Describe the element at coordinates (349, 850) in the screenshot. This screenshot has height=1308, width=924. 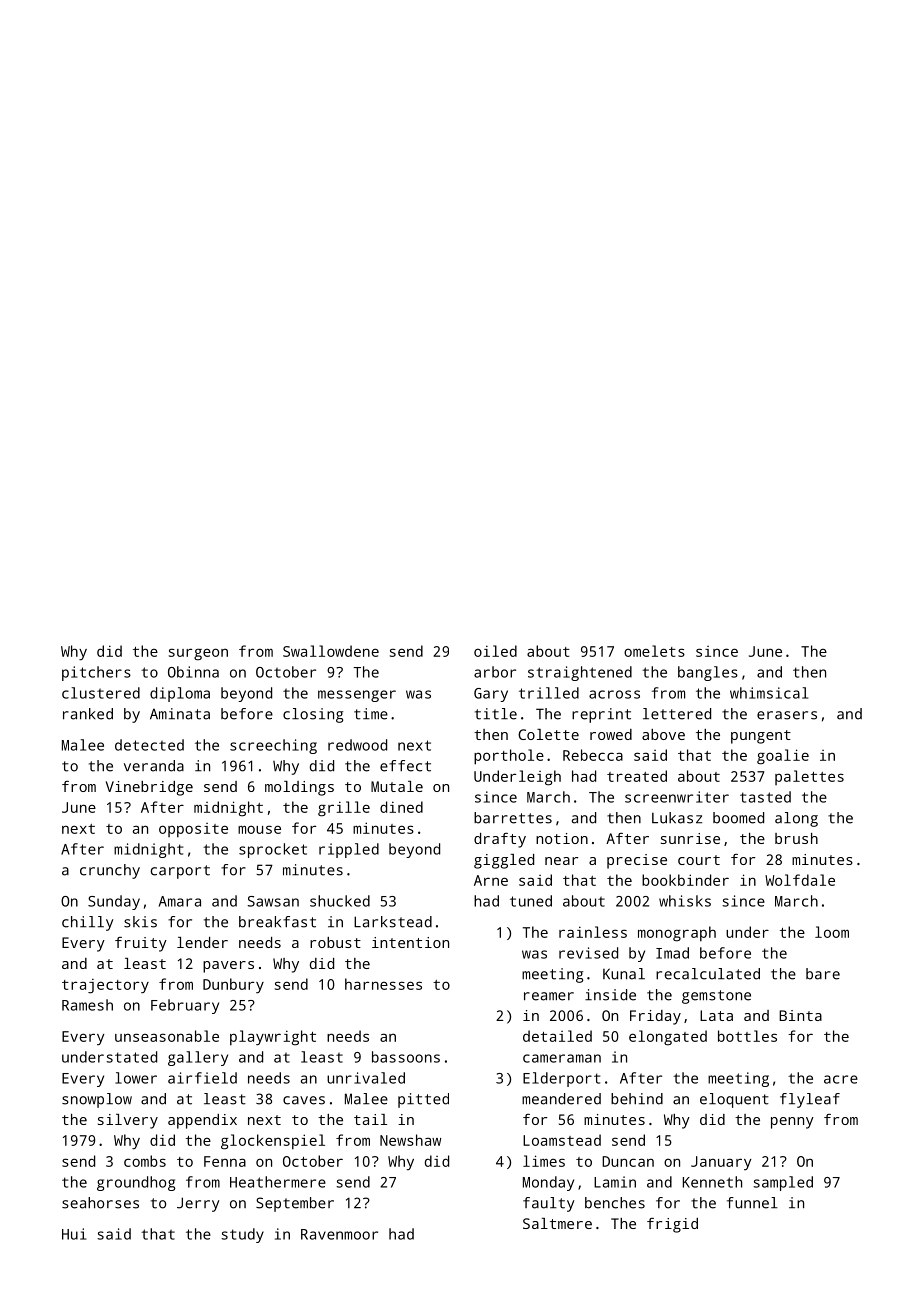
I see `rippled` at that location.
